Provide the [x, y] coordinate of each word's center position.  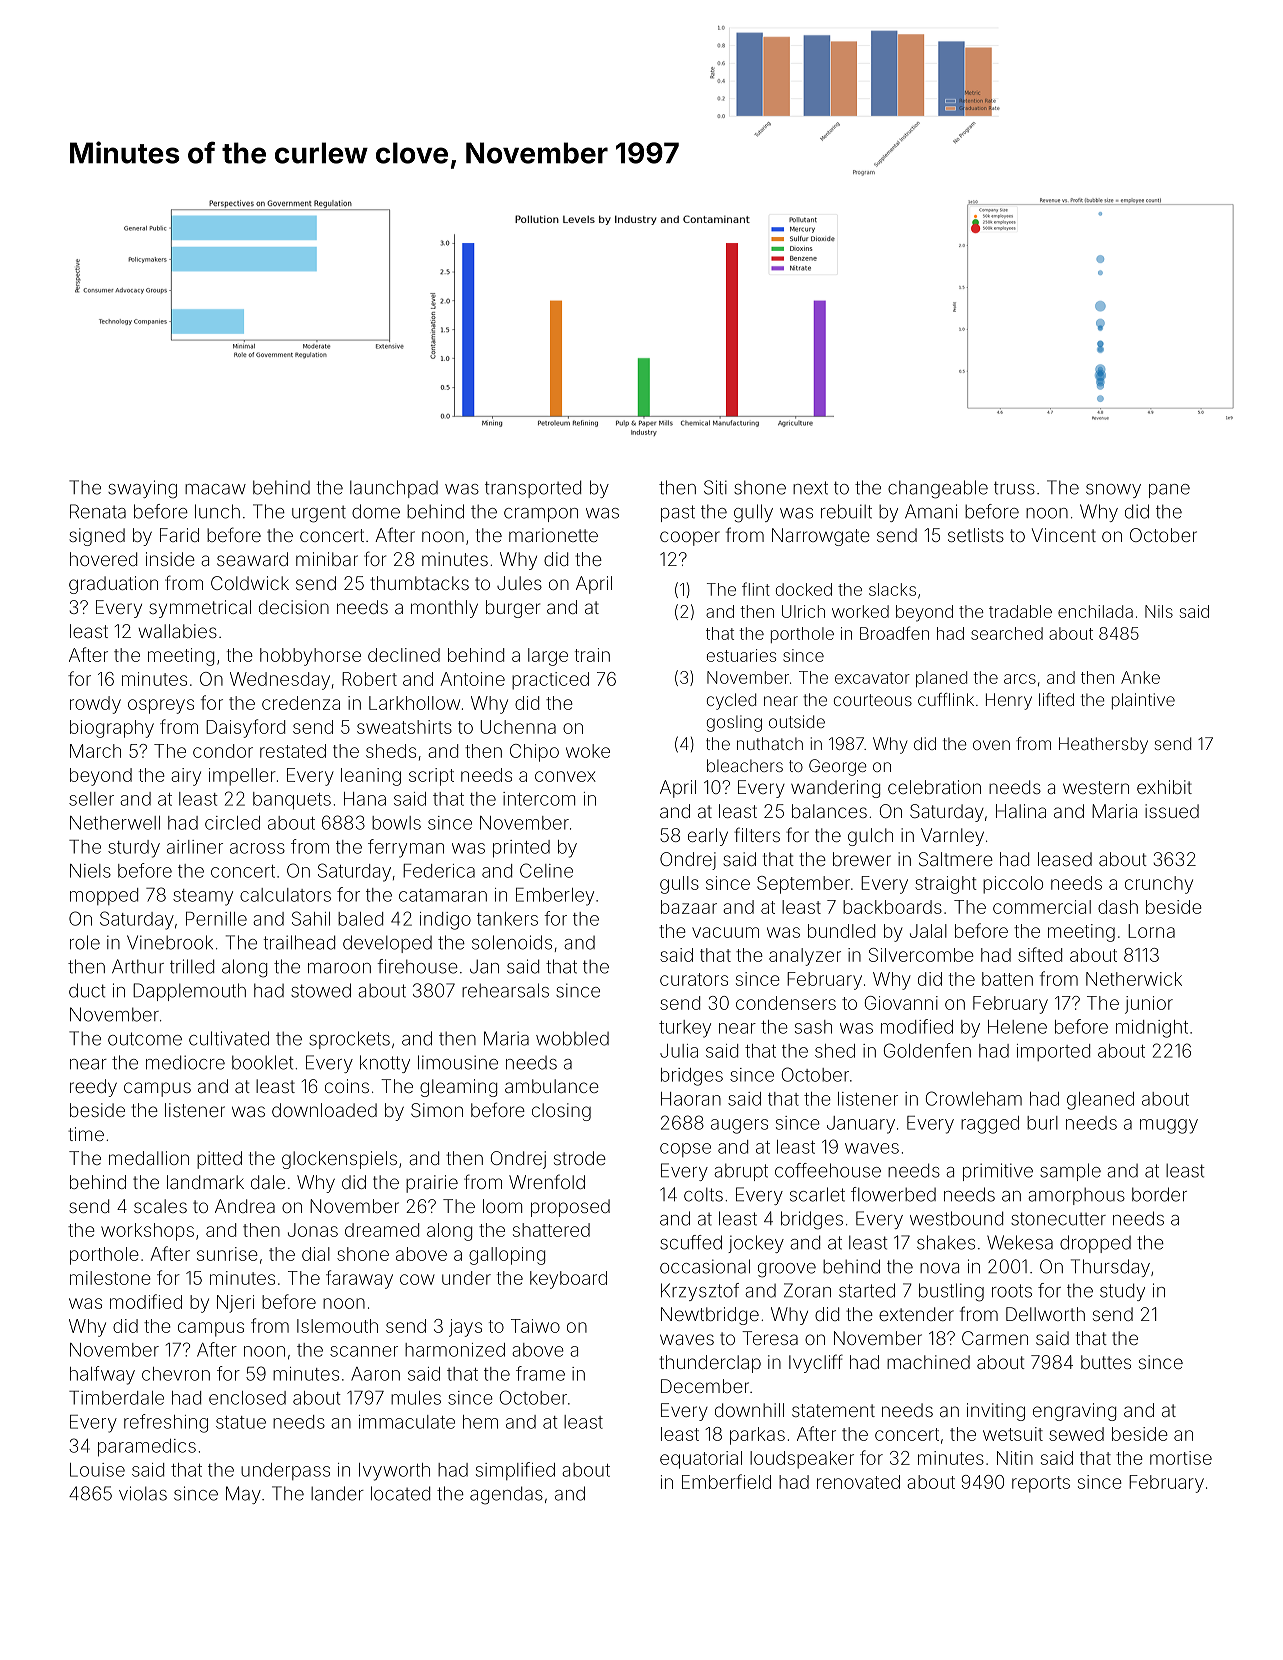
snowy [1113, 491]
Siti [715, 487]
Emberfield [726, 1481]
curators [694, 979]
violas [143, 1493]
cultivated [229, 1038]
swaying [142, 489]
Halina [1021, 811]
